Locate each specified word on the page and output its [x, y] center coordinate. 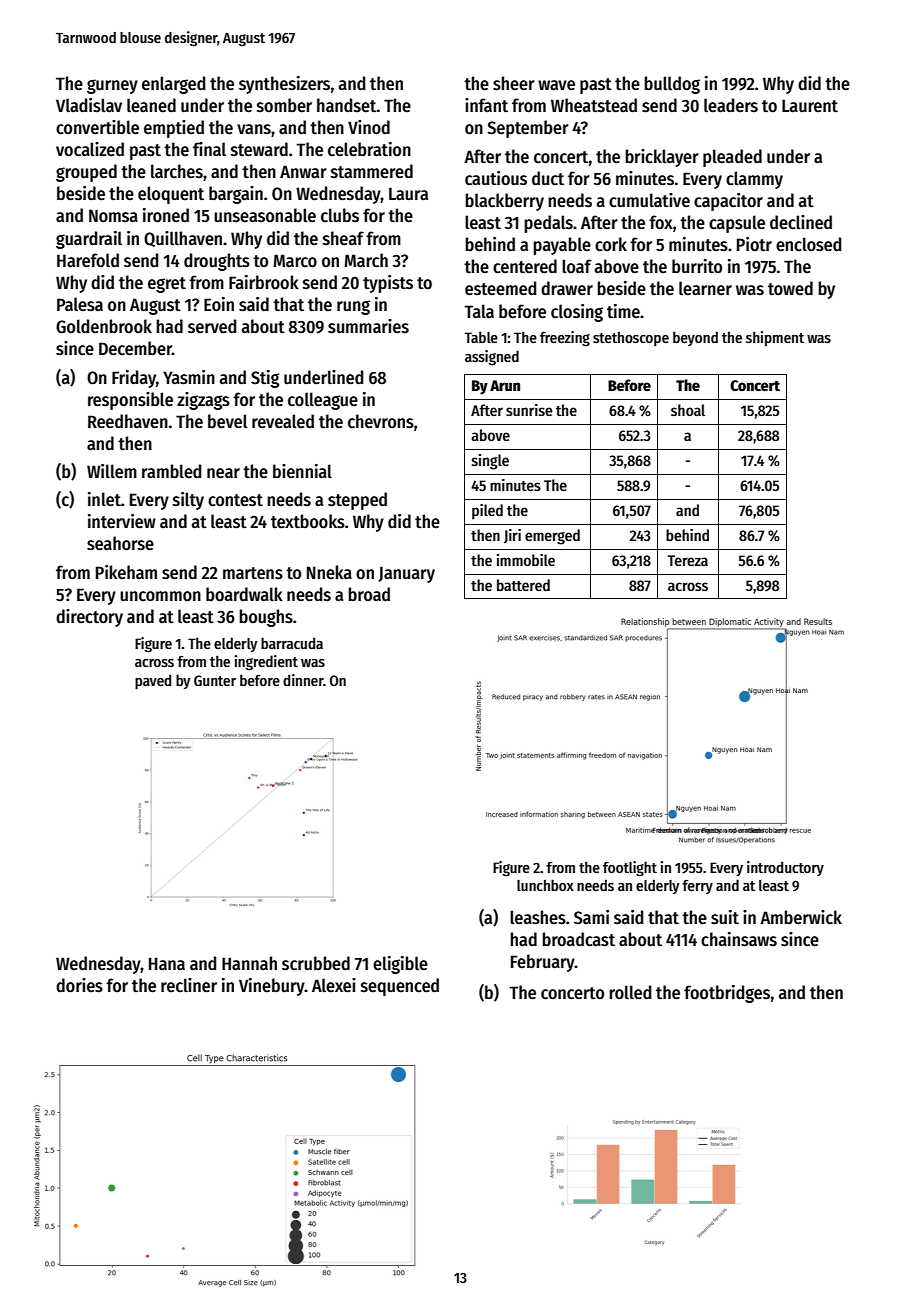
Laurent [810, 106]
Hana [167, 963]
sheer [514, 83]
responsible [130, 401]
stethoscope [631, 338]
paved [153, 681]
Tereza [687, 560]
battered [523, 585]
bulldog [672, 85]
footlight [630, 869]
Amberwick [801, 917]
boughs [266, 618]
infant [486, 105]
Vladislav [89, 105]
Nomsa [113, 216]
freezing [565, 339]
